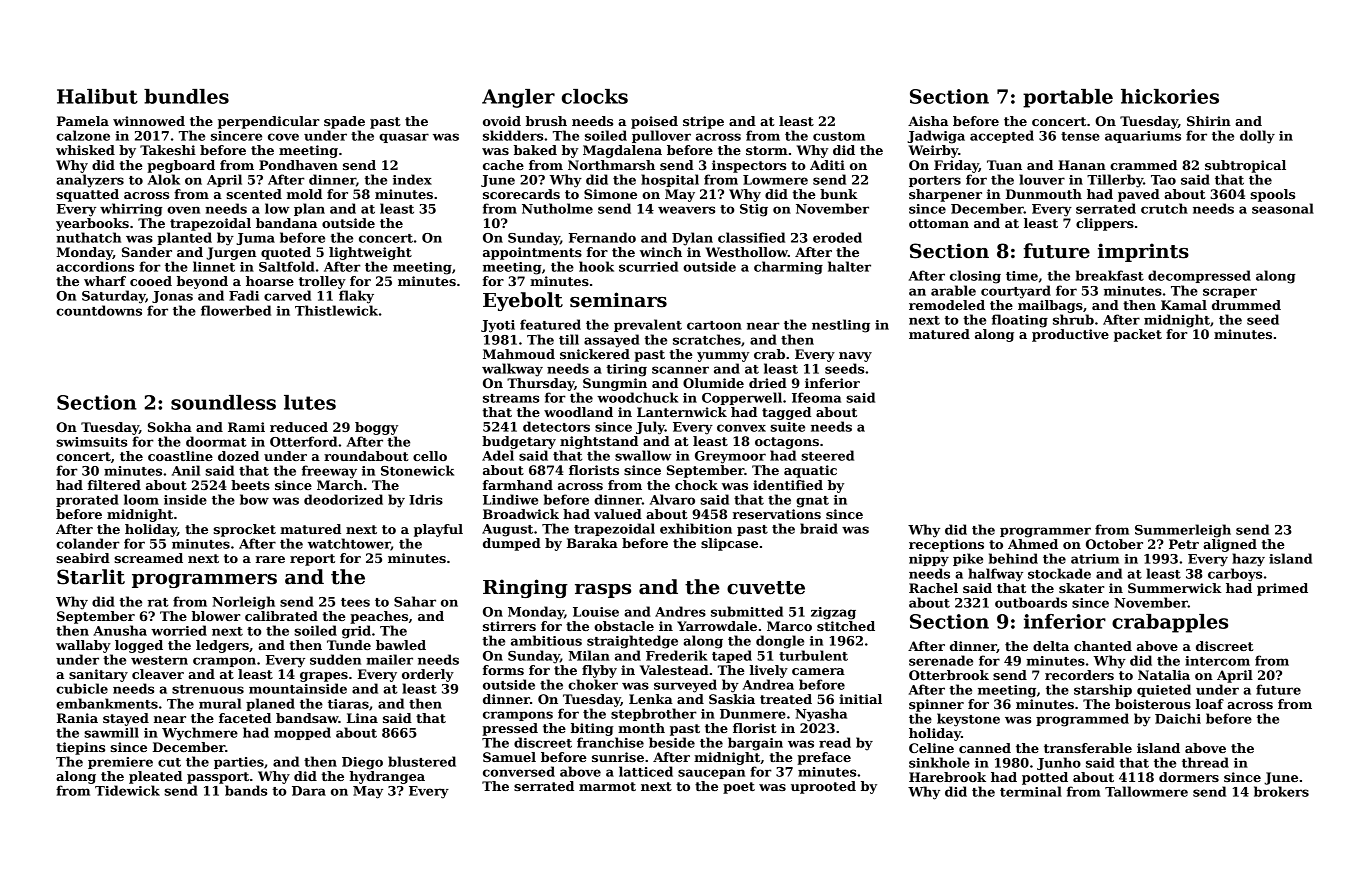 This screenshot has height=887, width=1372. I want to click on Takeshi, so click(168, 150).
